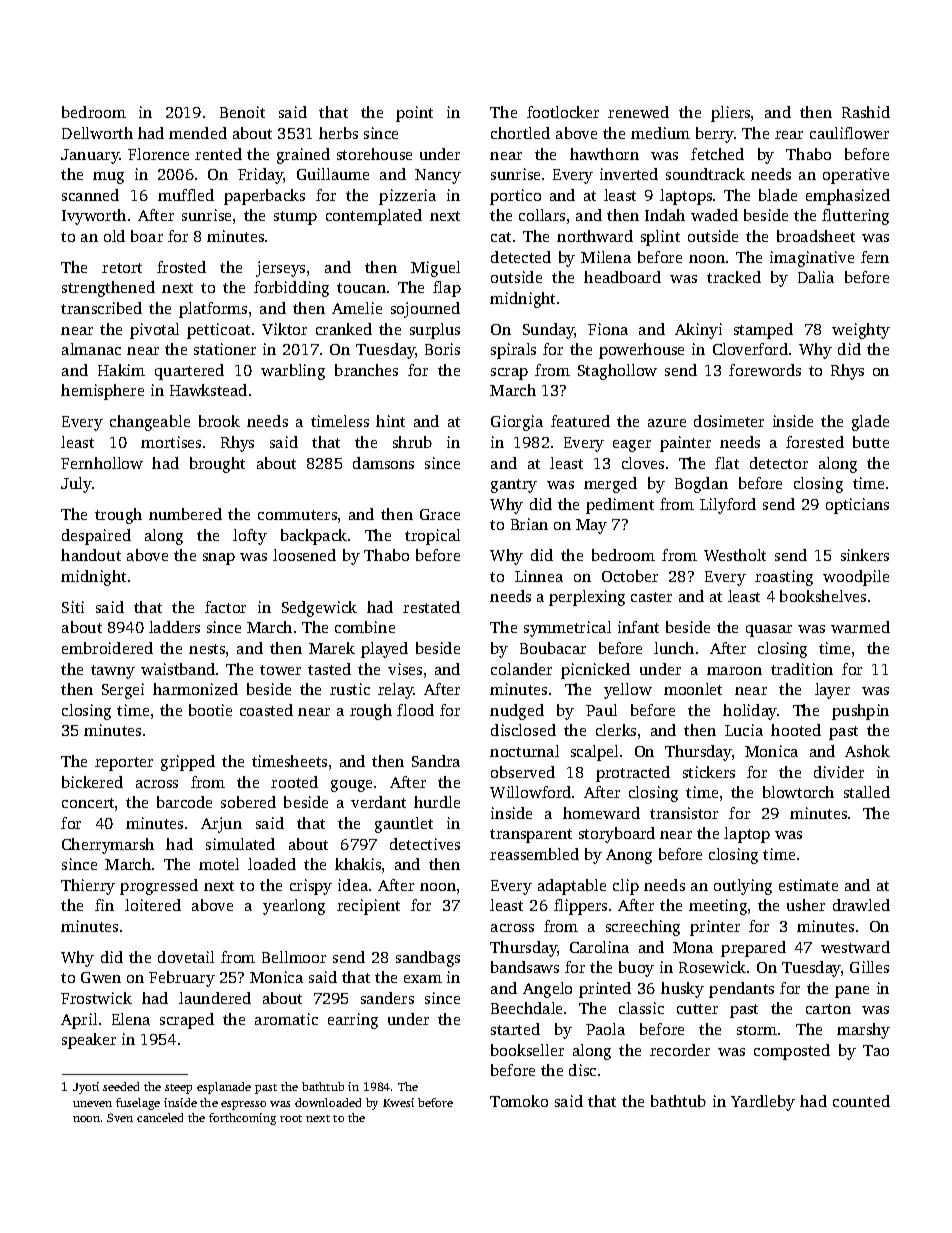 The image size is (952, 1233). Describe the element at coordinates (848, 197) in the page. I see `emphasized` at that location.
